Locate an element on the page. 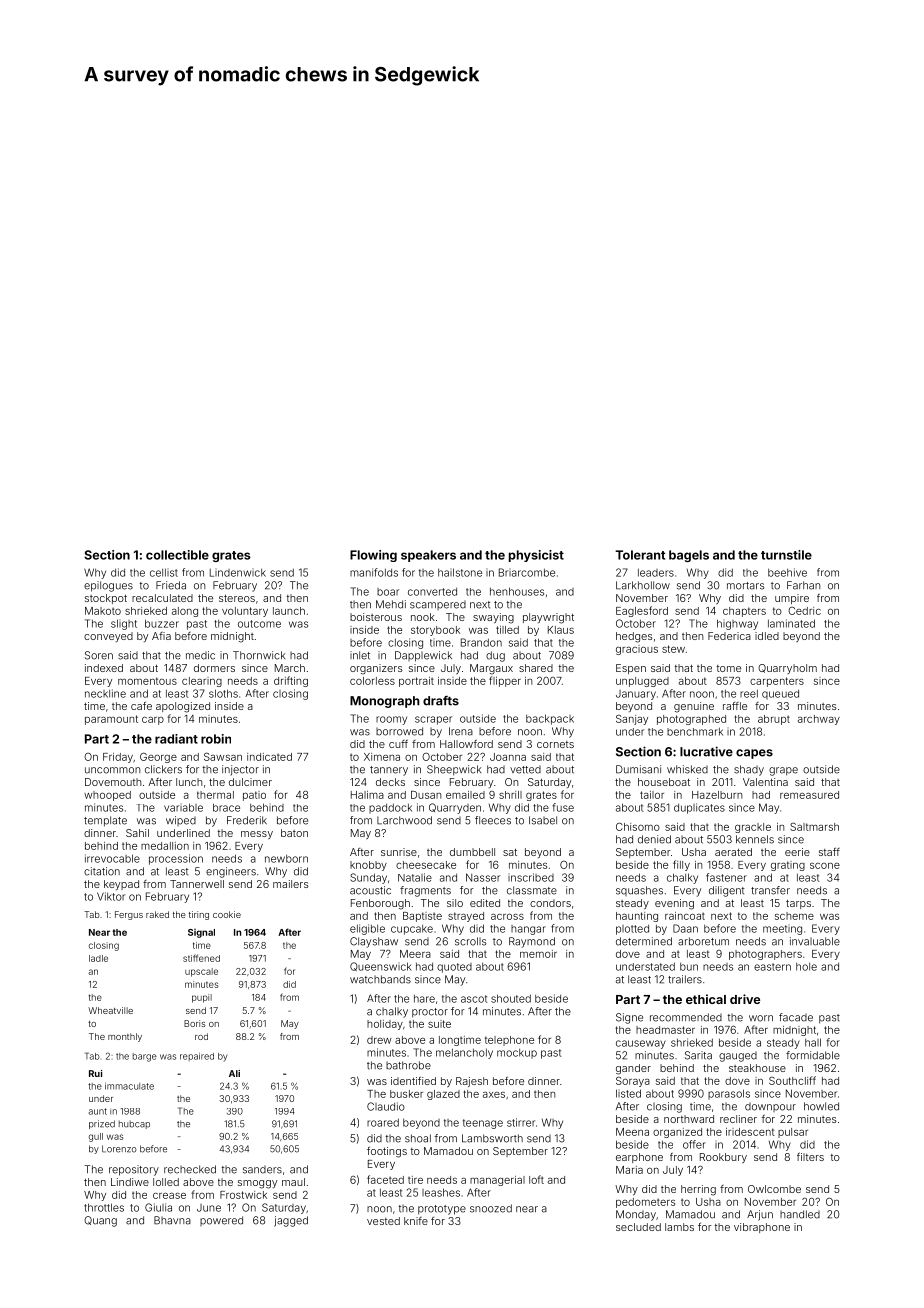 This document has width=924, height=1308. collectible is located at coordinates (177, 555).
